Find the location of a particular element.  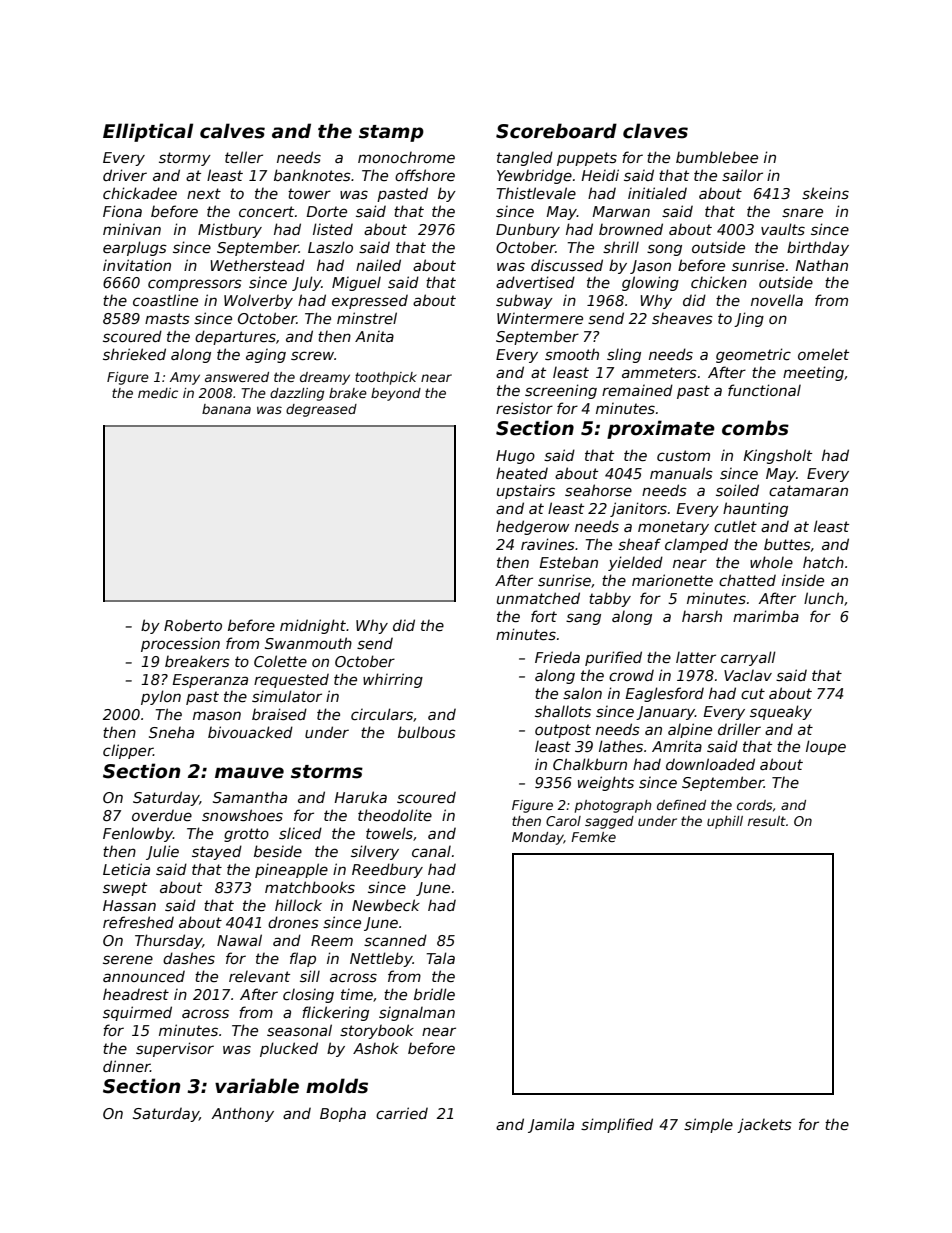

marionette is located at coordinates (672, 580).
